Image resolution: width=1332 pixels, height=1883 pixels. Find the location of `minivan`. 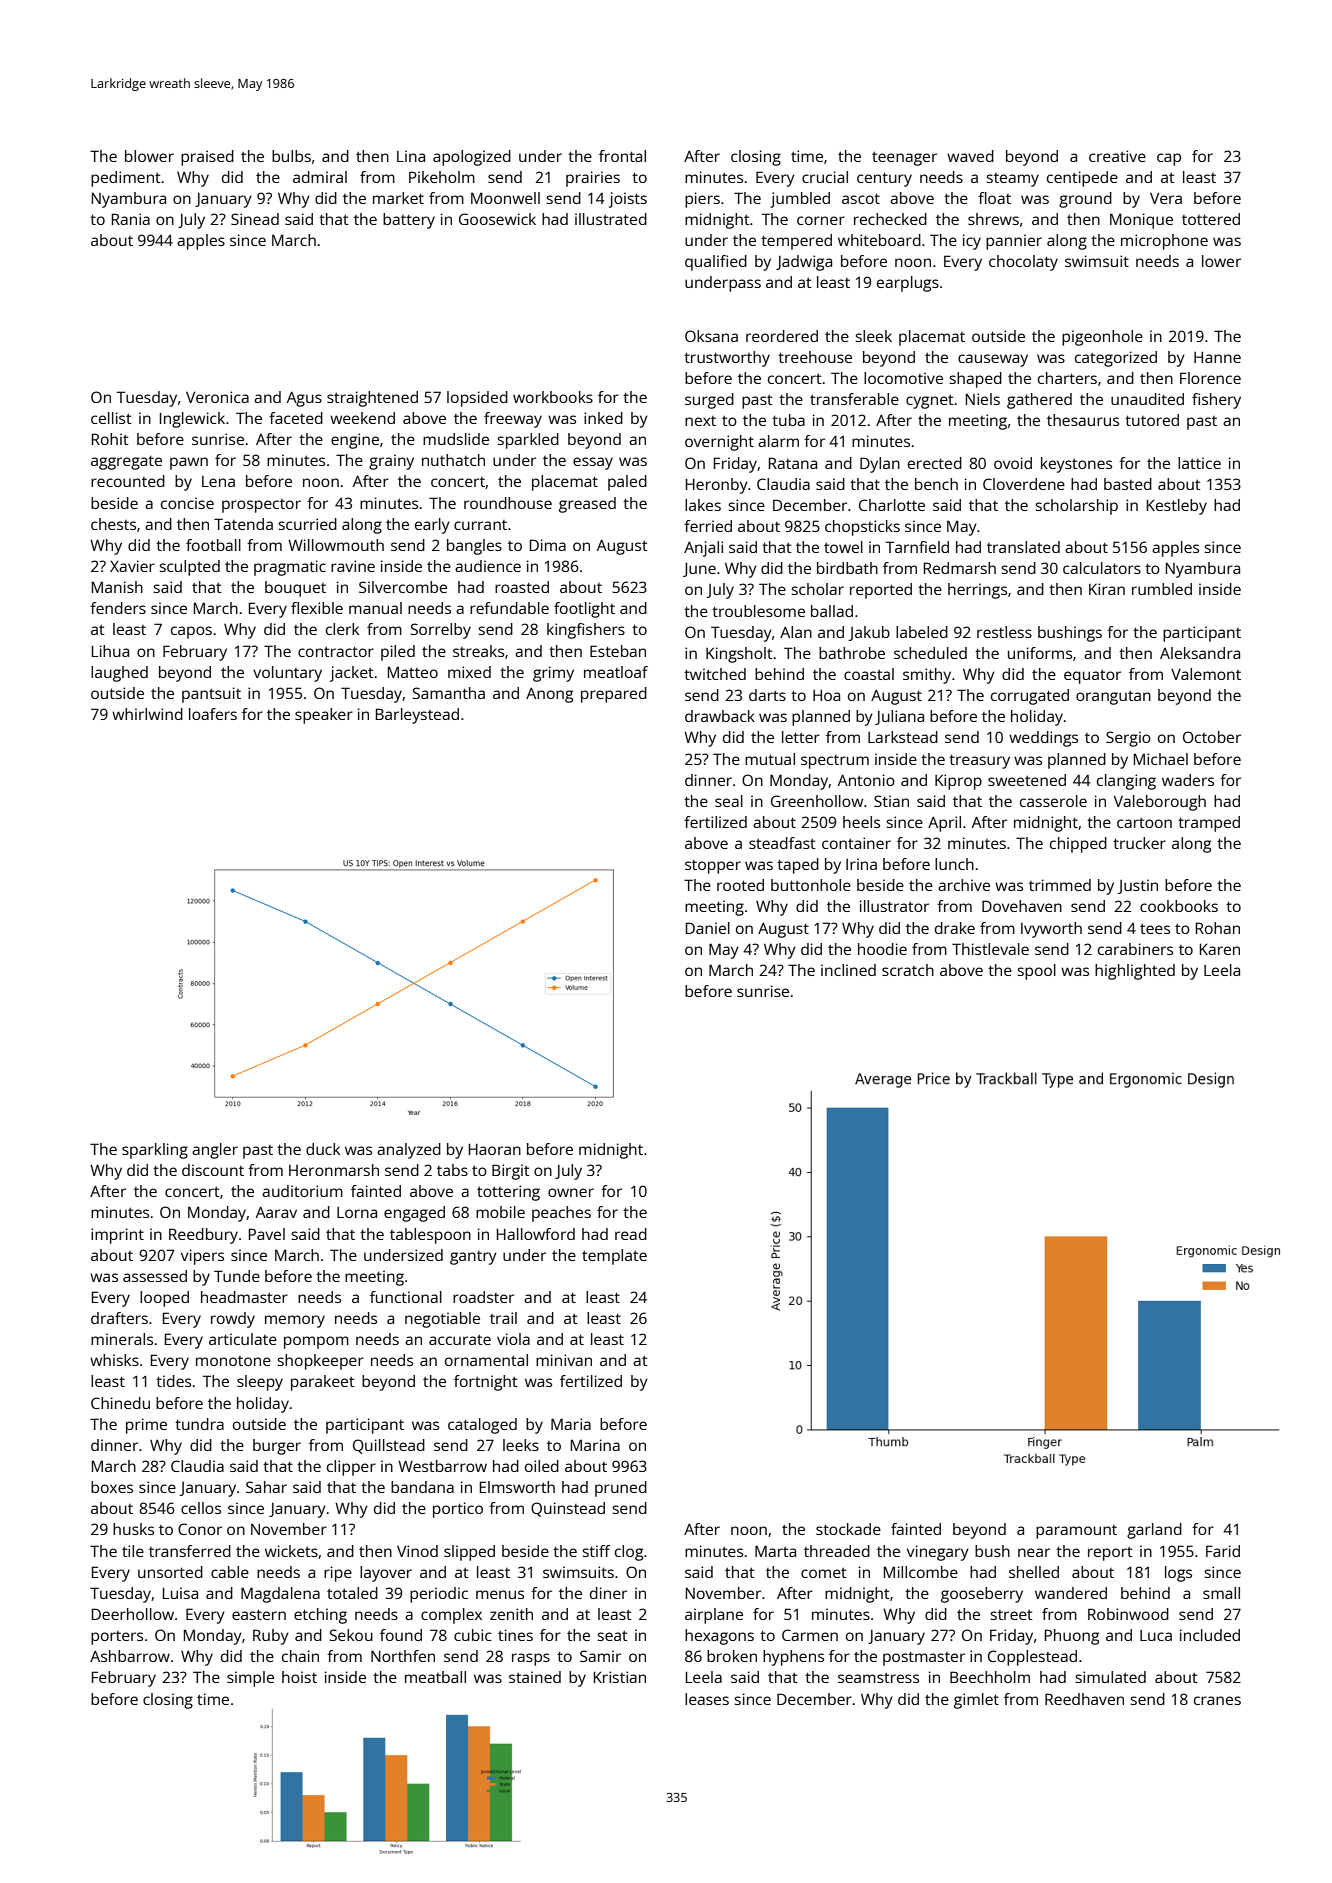

minivan is located at coordinates (564, 1360).
